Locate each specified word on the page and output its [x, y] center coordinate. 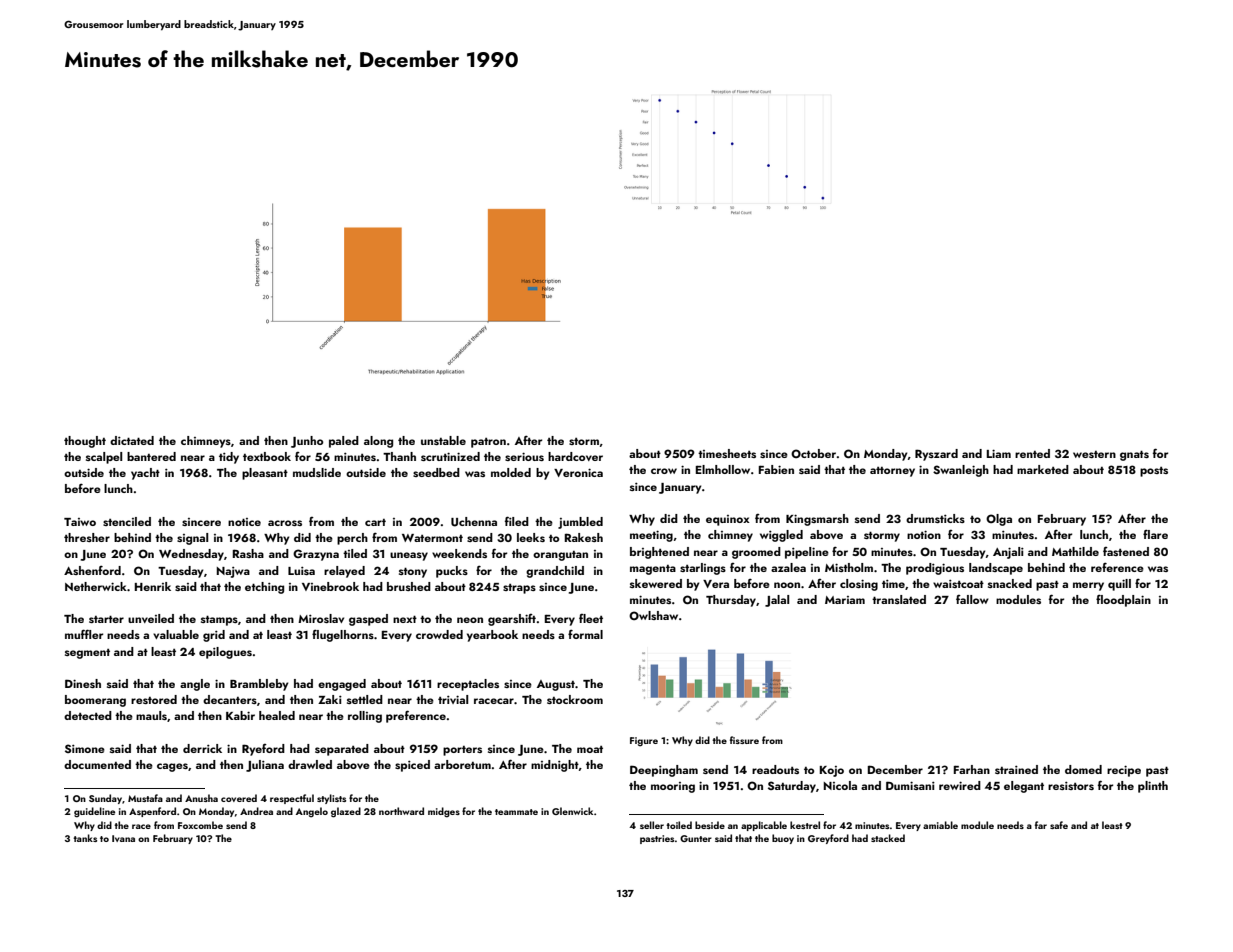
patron [488, 443]
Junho [307, 442]
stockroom [575, 699]
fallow [972, 599]
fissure [744, 740]
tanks [85, 838]
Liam [999, 453]
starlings [703, 569]
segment [87, 654]
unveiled [151, 618]
